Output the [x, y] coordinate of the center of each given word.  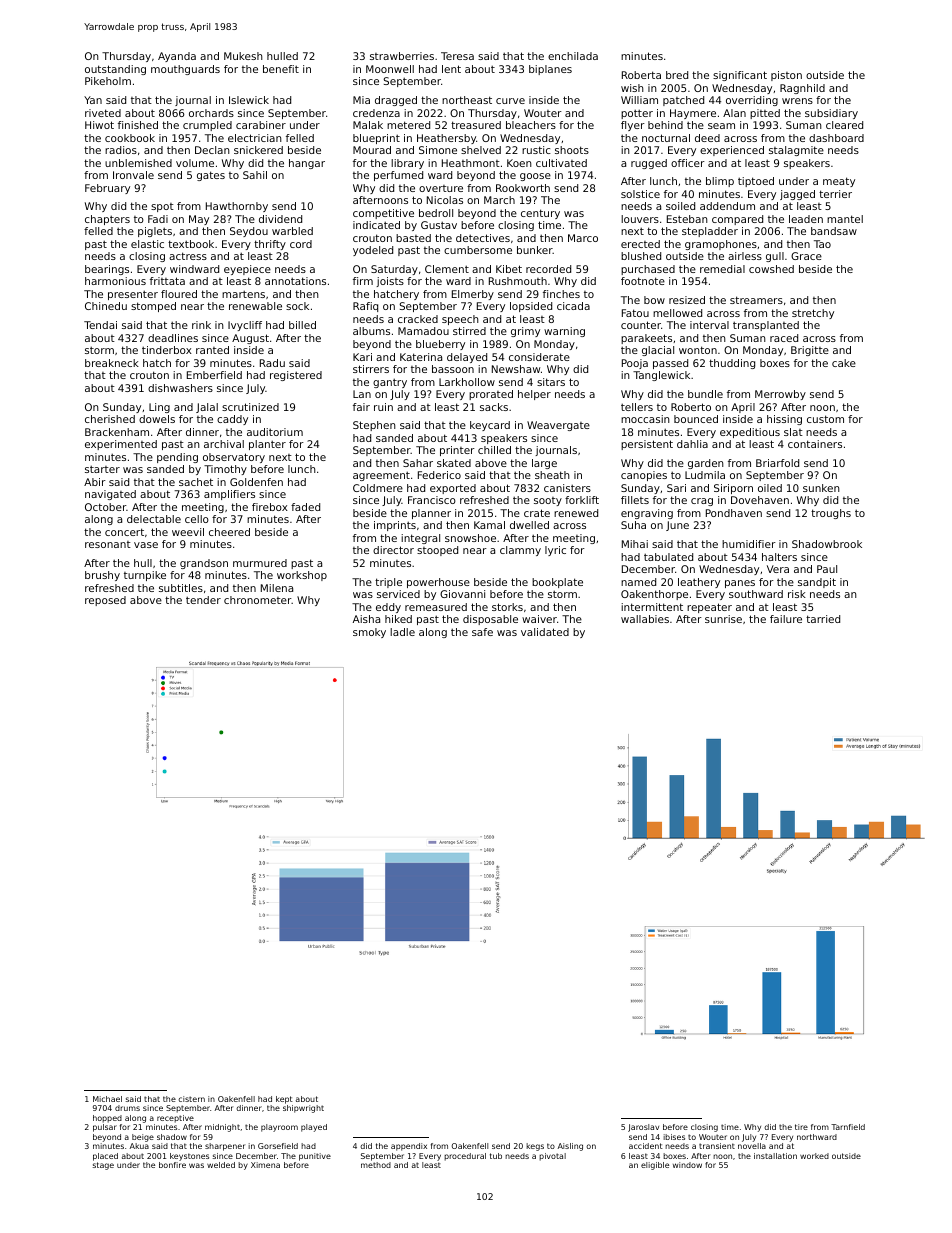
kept [284, 1100]
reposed [105, 601]
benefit [281, 69]
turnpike [145, 576]
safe [482, 632]
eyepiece [247, 270]
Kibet [509, 269]
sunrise [723, 619]
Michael [107, 1099]
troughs [831, 514]
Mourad [372, 150]
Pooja [635, 364]
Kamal [489, 525]
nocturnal [666, 138]
